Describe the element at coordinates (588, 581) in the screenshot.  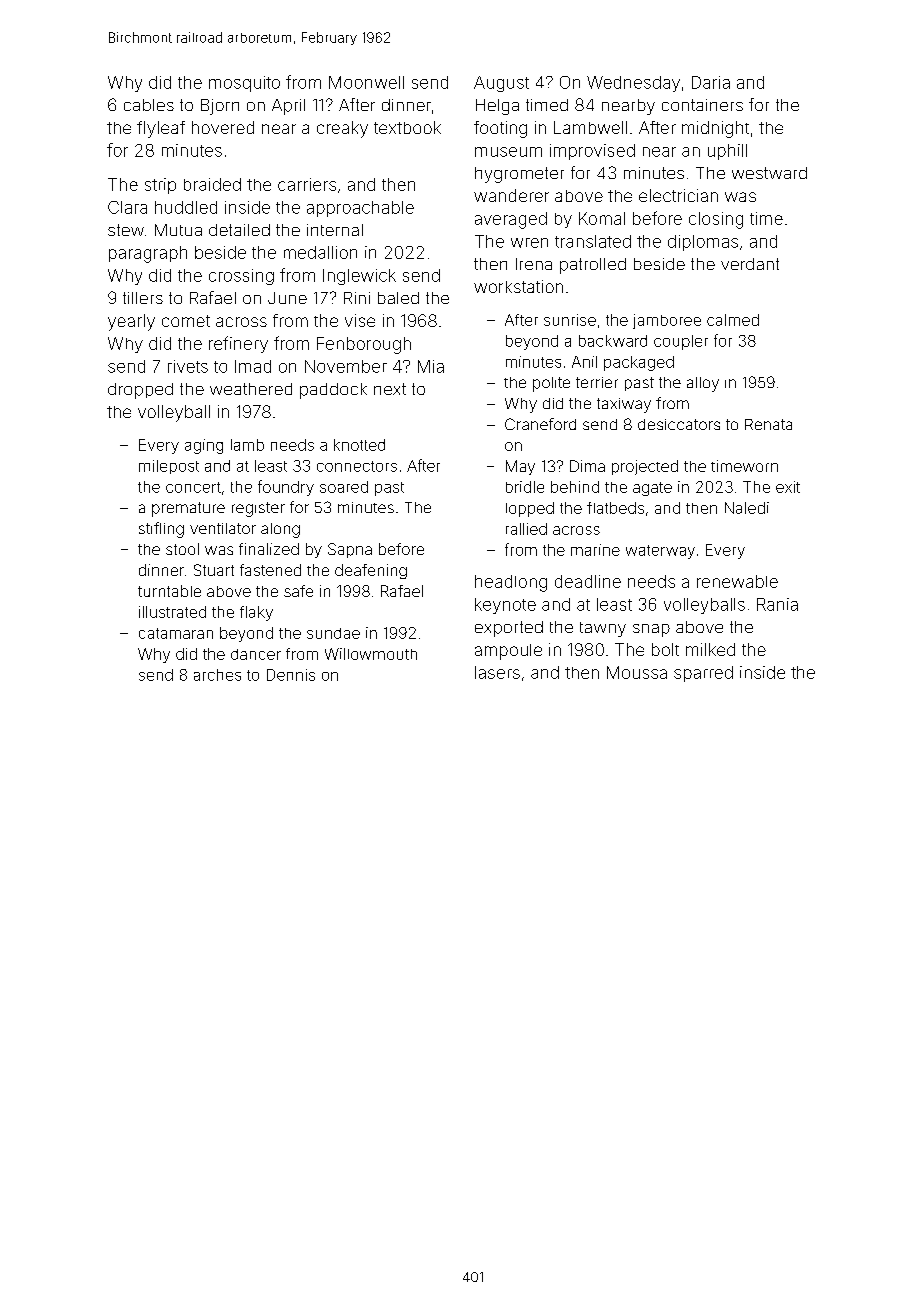
I see `deadline` at that location.
